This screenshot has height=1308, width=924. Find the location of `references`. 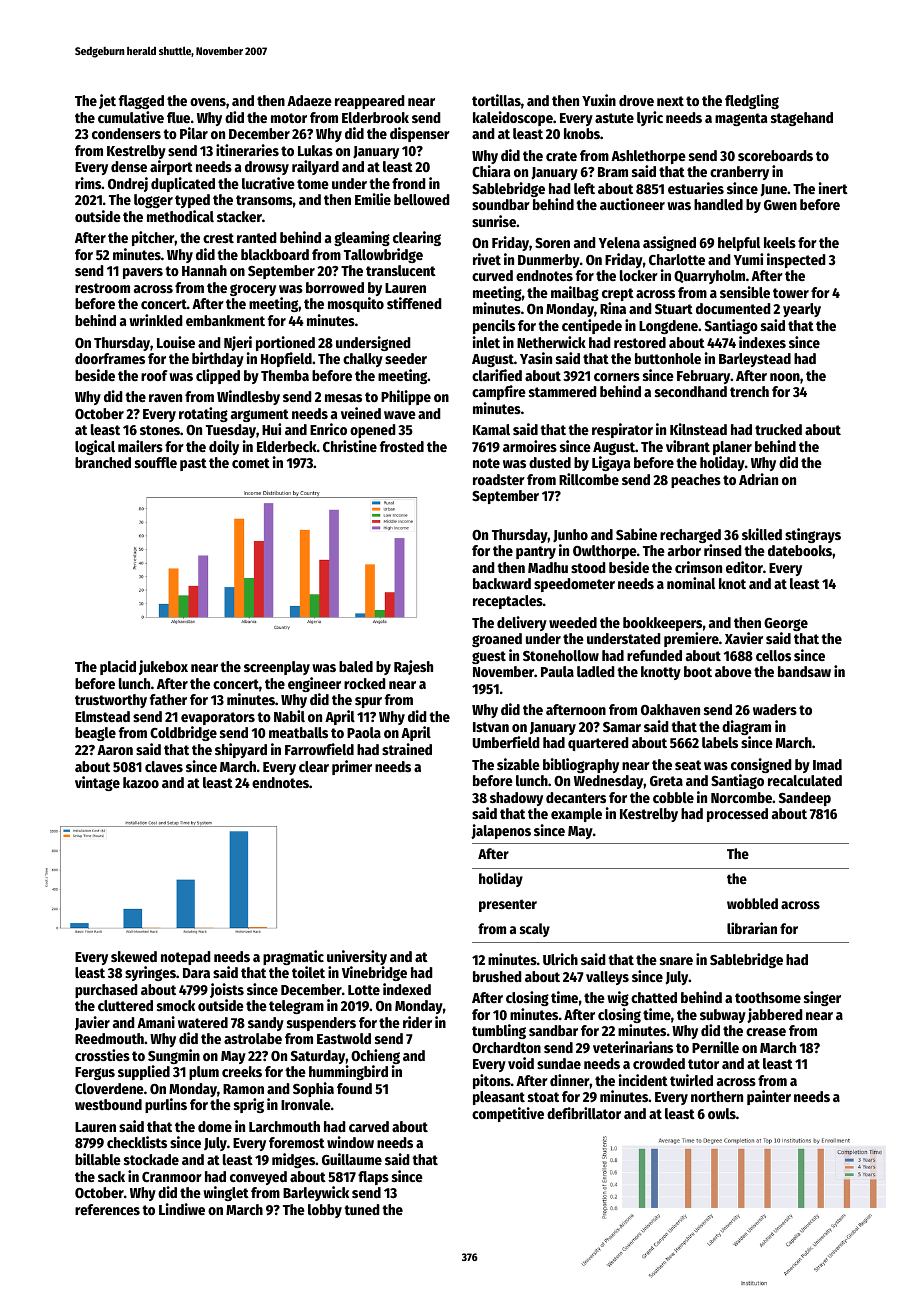

references is located at coordinates (107, 1209).
